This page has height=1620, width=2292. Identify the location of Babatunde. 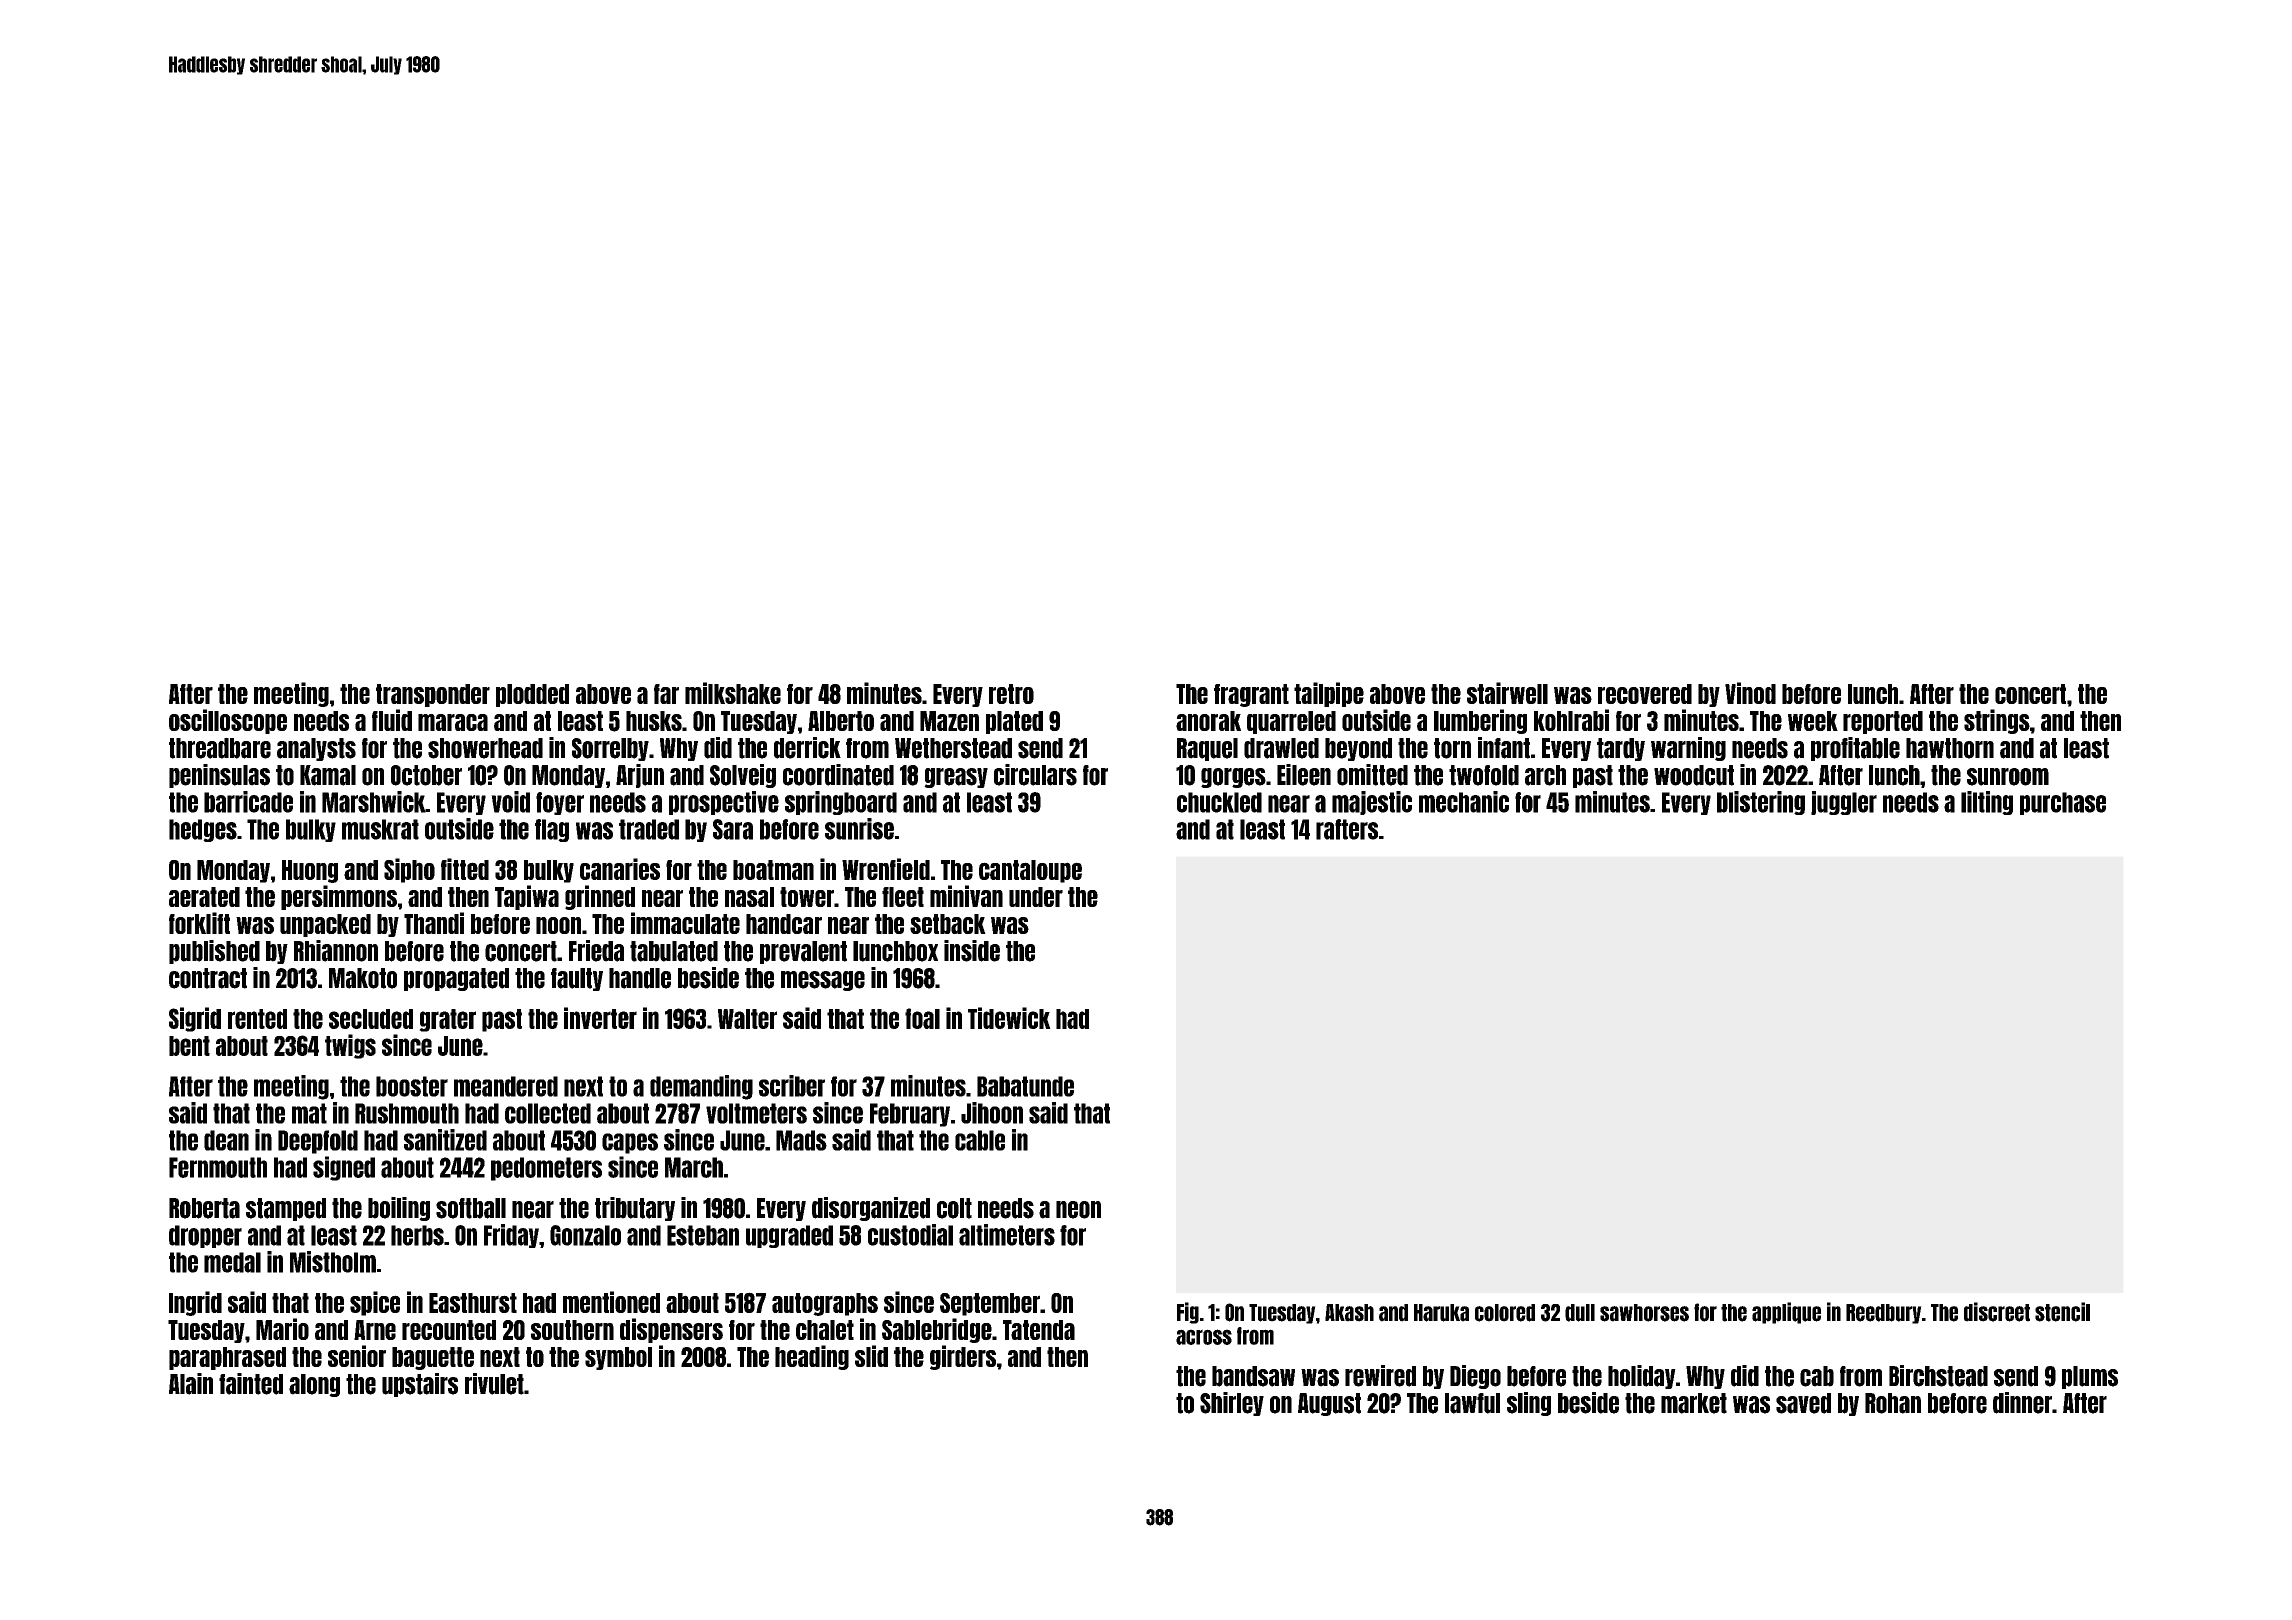
(1025, 1086).
